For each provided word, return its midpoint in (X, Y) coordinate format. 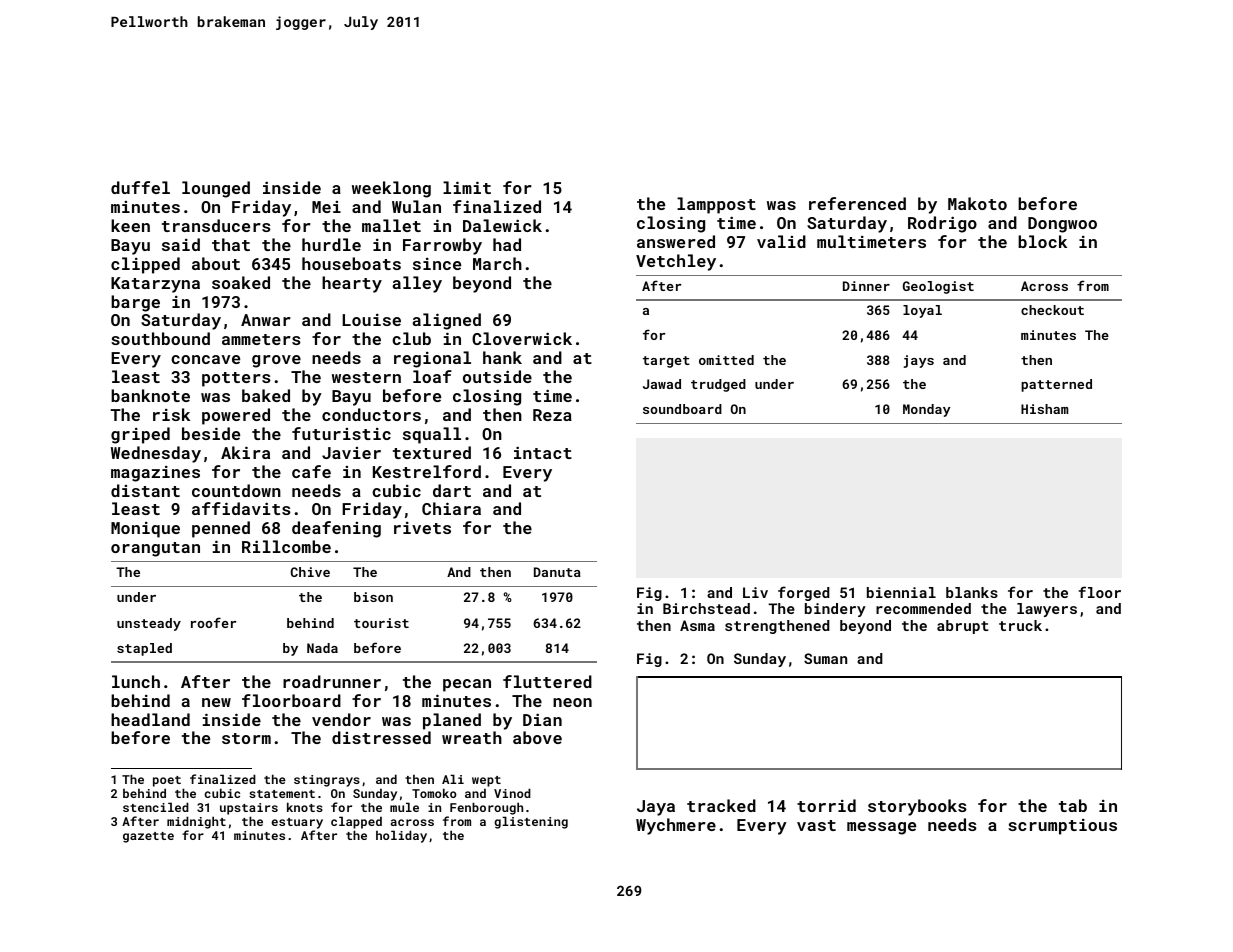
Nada (322, 648)
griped (140, 435)
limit (467, 187)
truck (1020, 625)
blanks (972, 592)
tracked (721, 805)
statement (282, 794)
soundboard (682, 409)
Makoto (977, 203)
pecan (467, 685)
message (881, 828)
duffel (140, 187)
